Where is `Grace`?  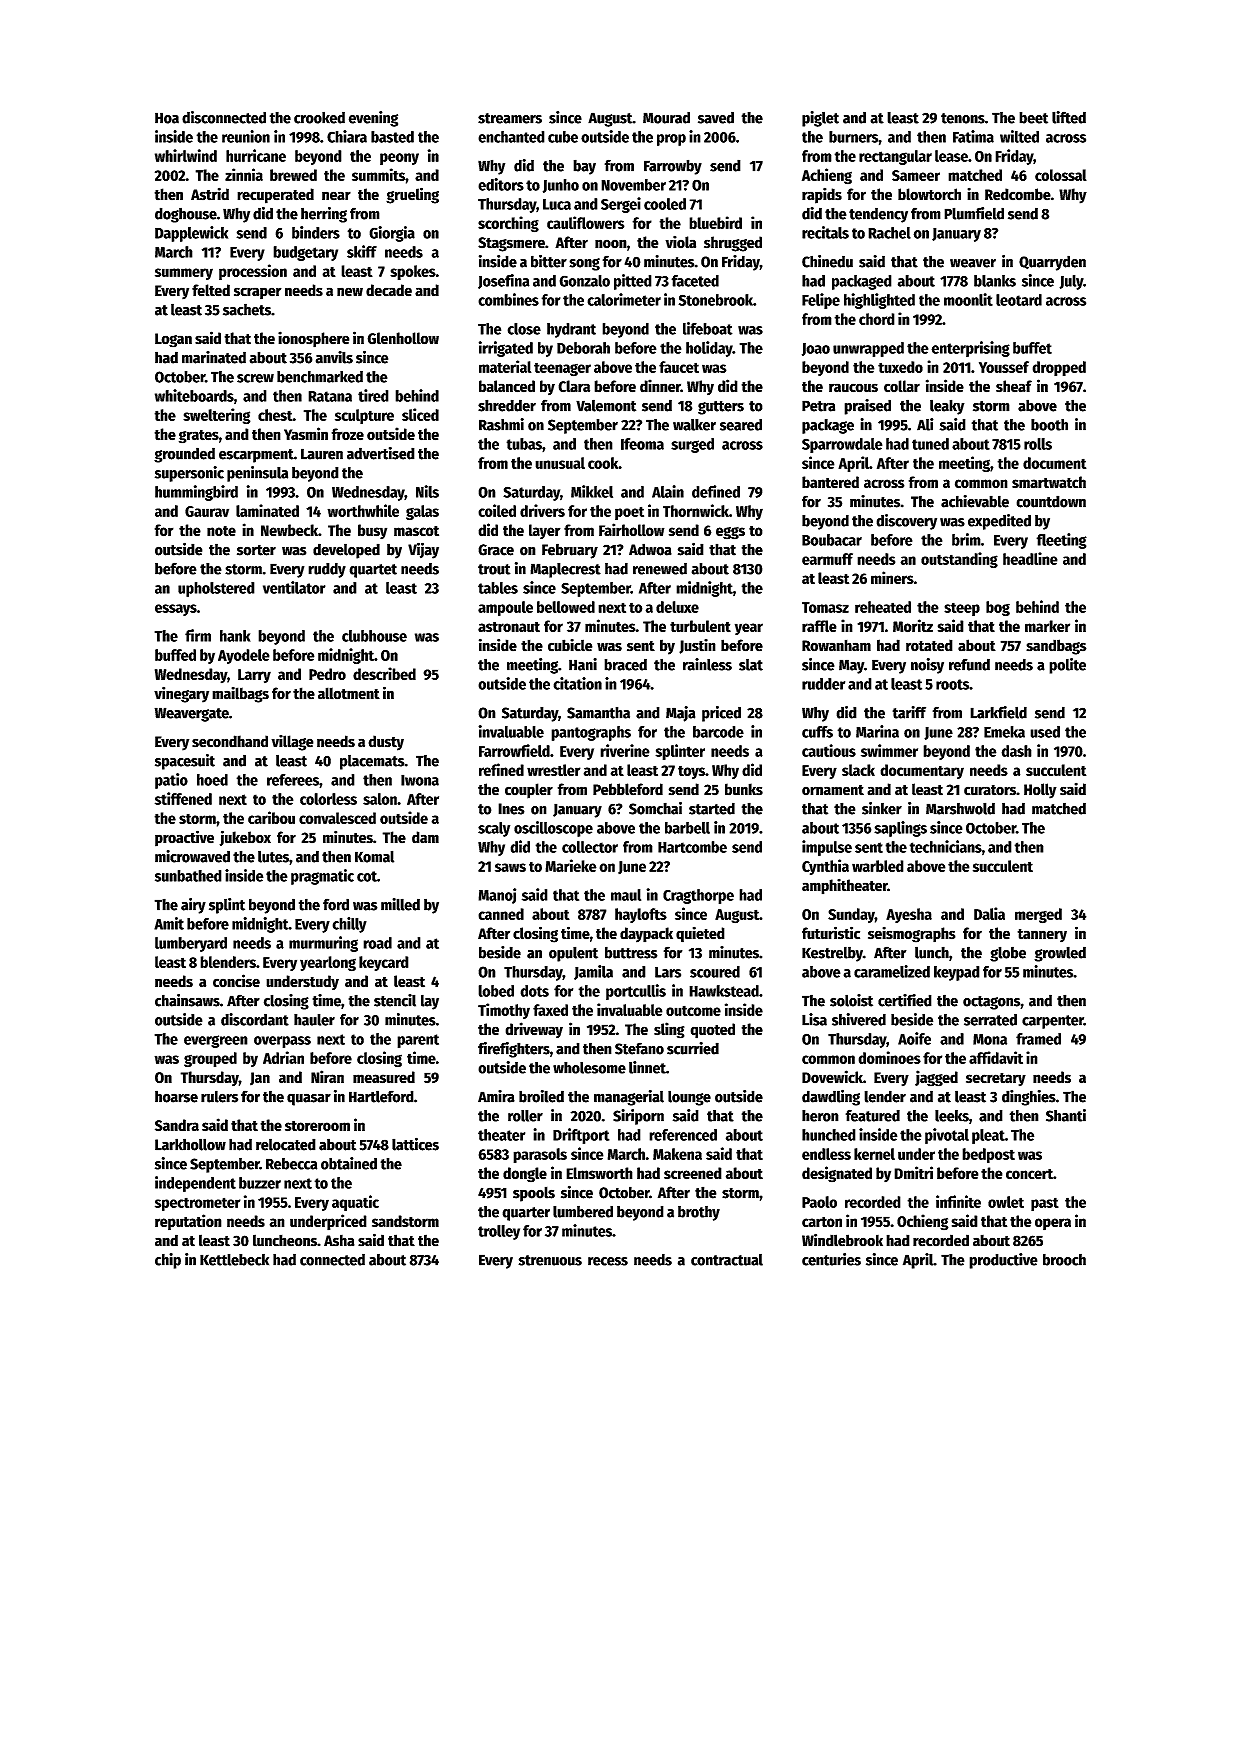
Grace is located at coordinates (496, 550).
